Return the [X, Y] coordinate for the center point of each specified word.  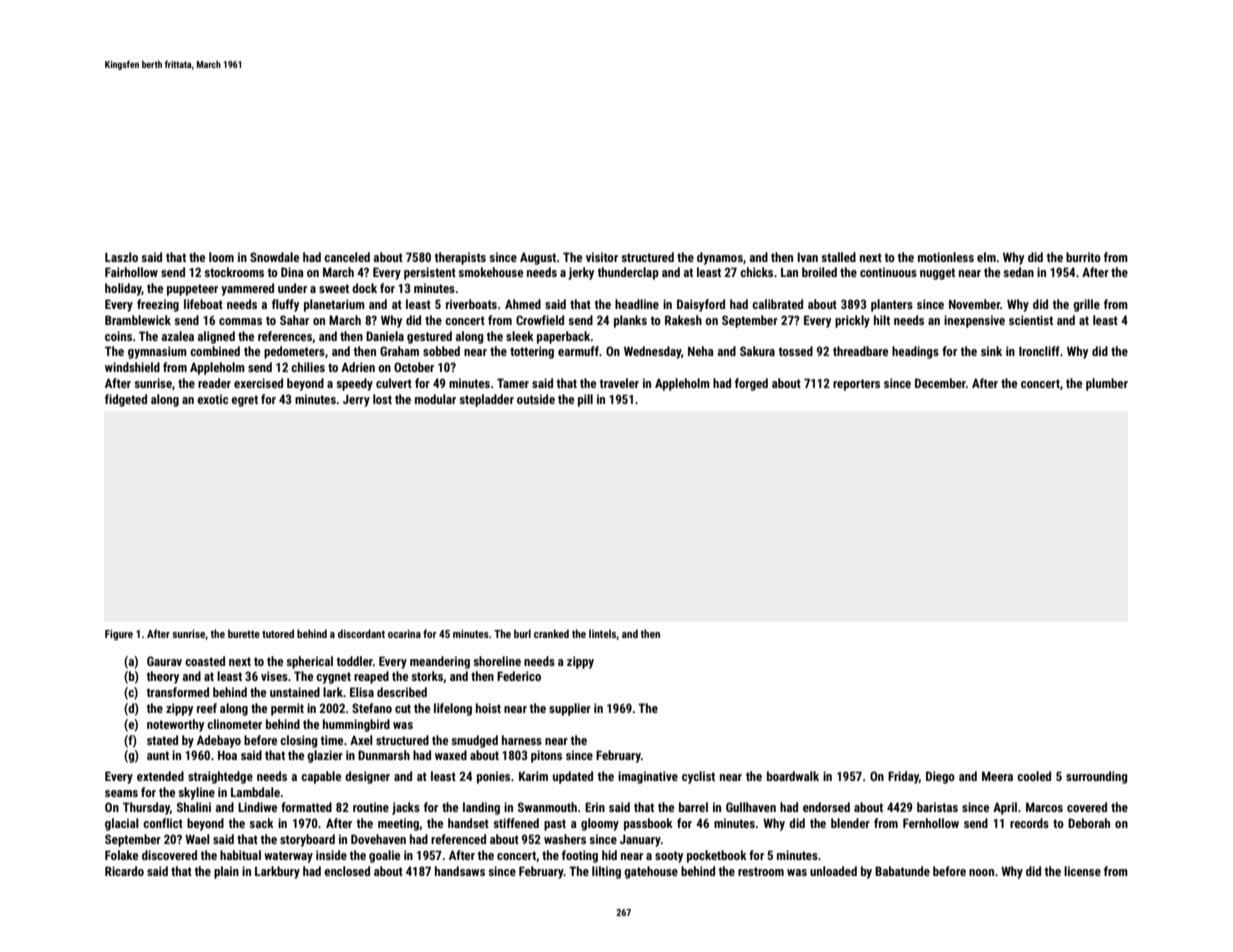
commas [240, 321]
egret [244, 401]
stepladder [486, 400]
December [940, 383]
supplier [570, 709]
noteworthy [175, 725]
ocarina [404, 634]
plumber [1107, 384]
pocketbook [717, 856]
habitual [240, 855]
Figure [119, 635]
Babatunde [902, 871]
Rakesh [683, 320]
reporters [856, 385]
